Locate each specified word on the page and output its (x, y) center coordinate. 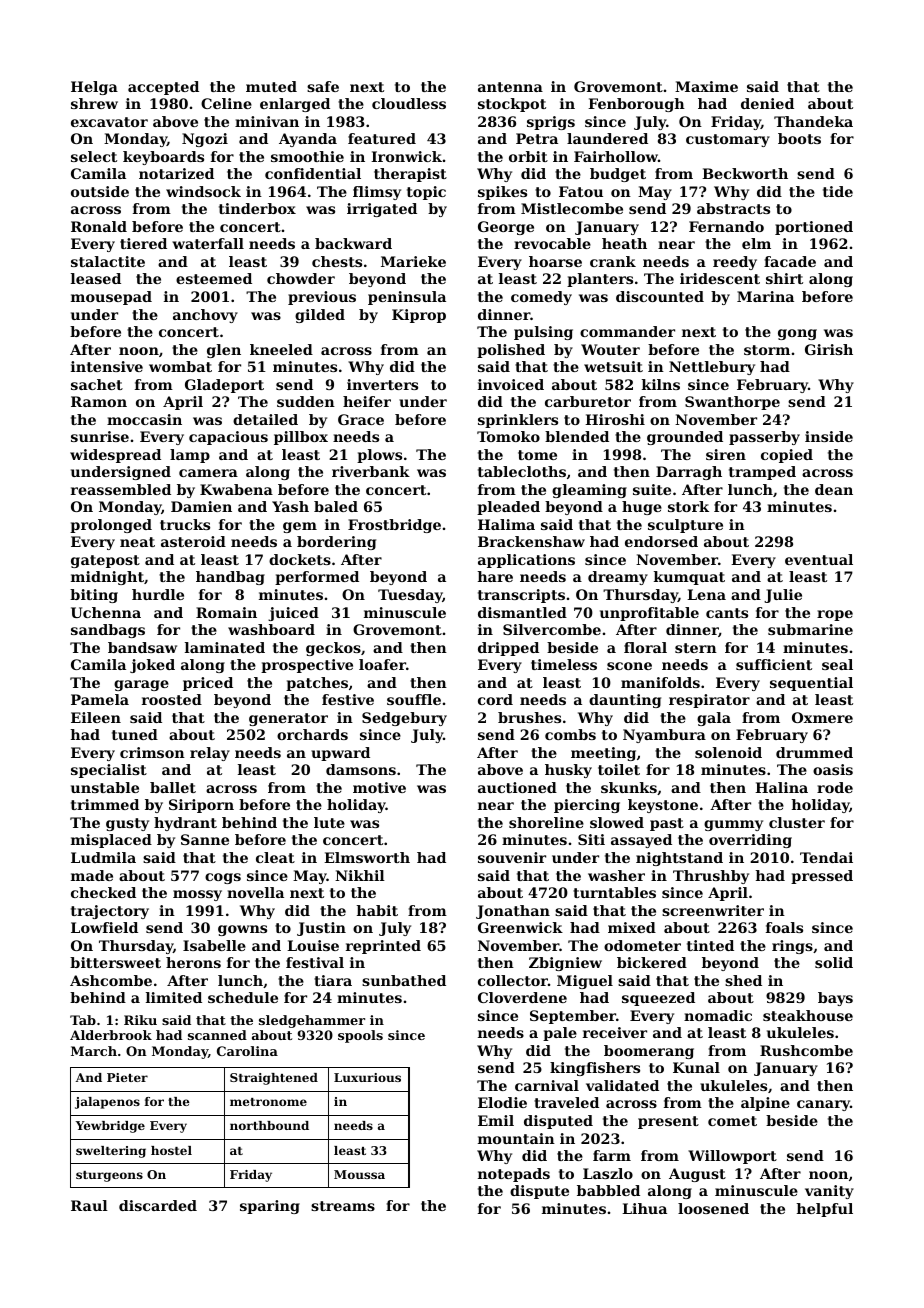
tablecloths (522, 471)
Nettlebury (712, 368)
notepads (514, 1175)
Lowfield (104, 927)
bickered (652, 962)
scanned (217, 1035)
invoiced (511, 384)
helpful (824, 1210)
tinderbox (257, 208)
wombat (180, 366)
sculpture (685, 526)
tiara (333, 980)
